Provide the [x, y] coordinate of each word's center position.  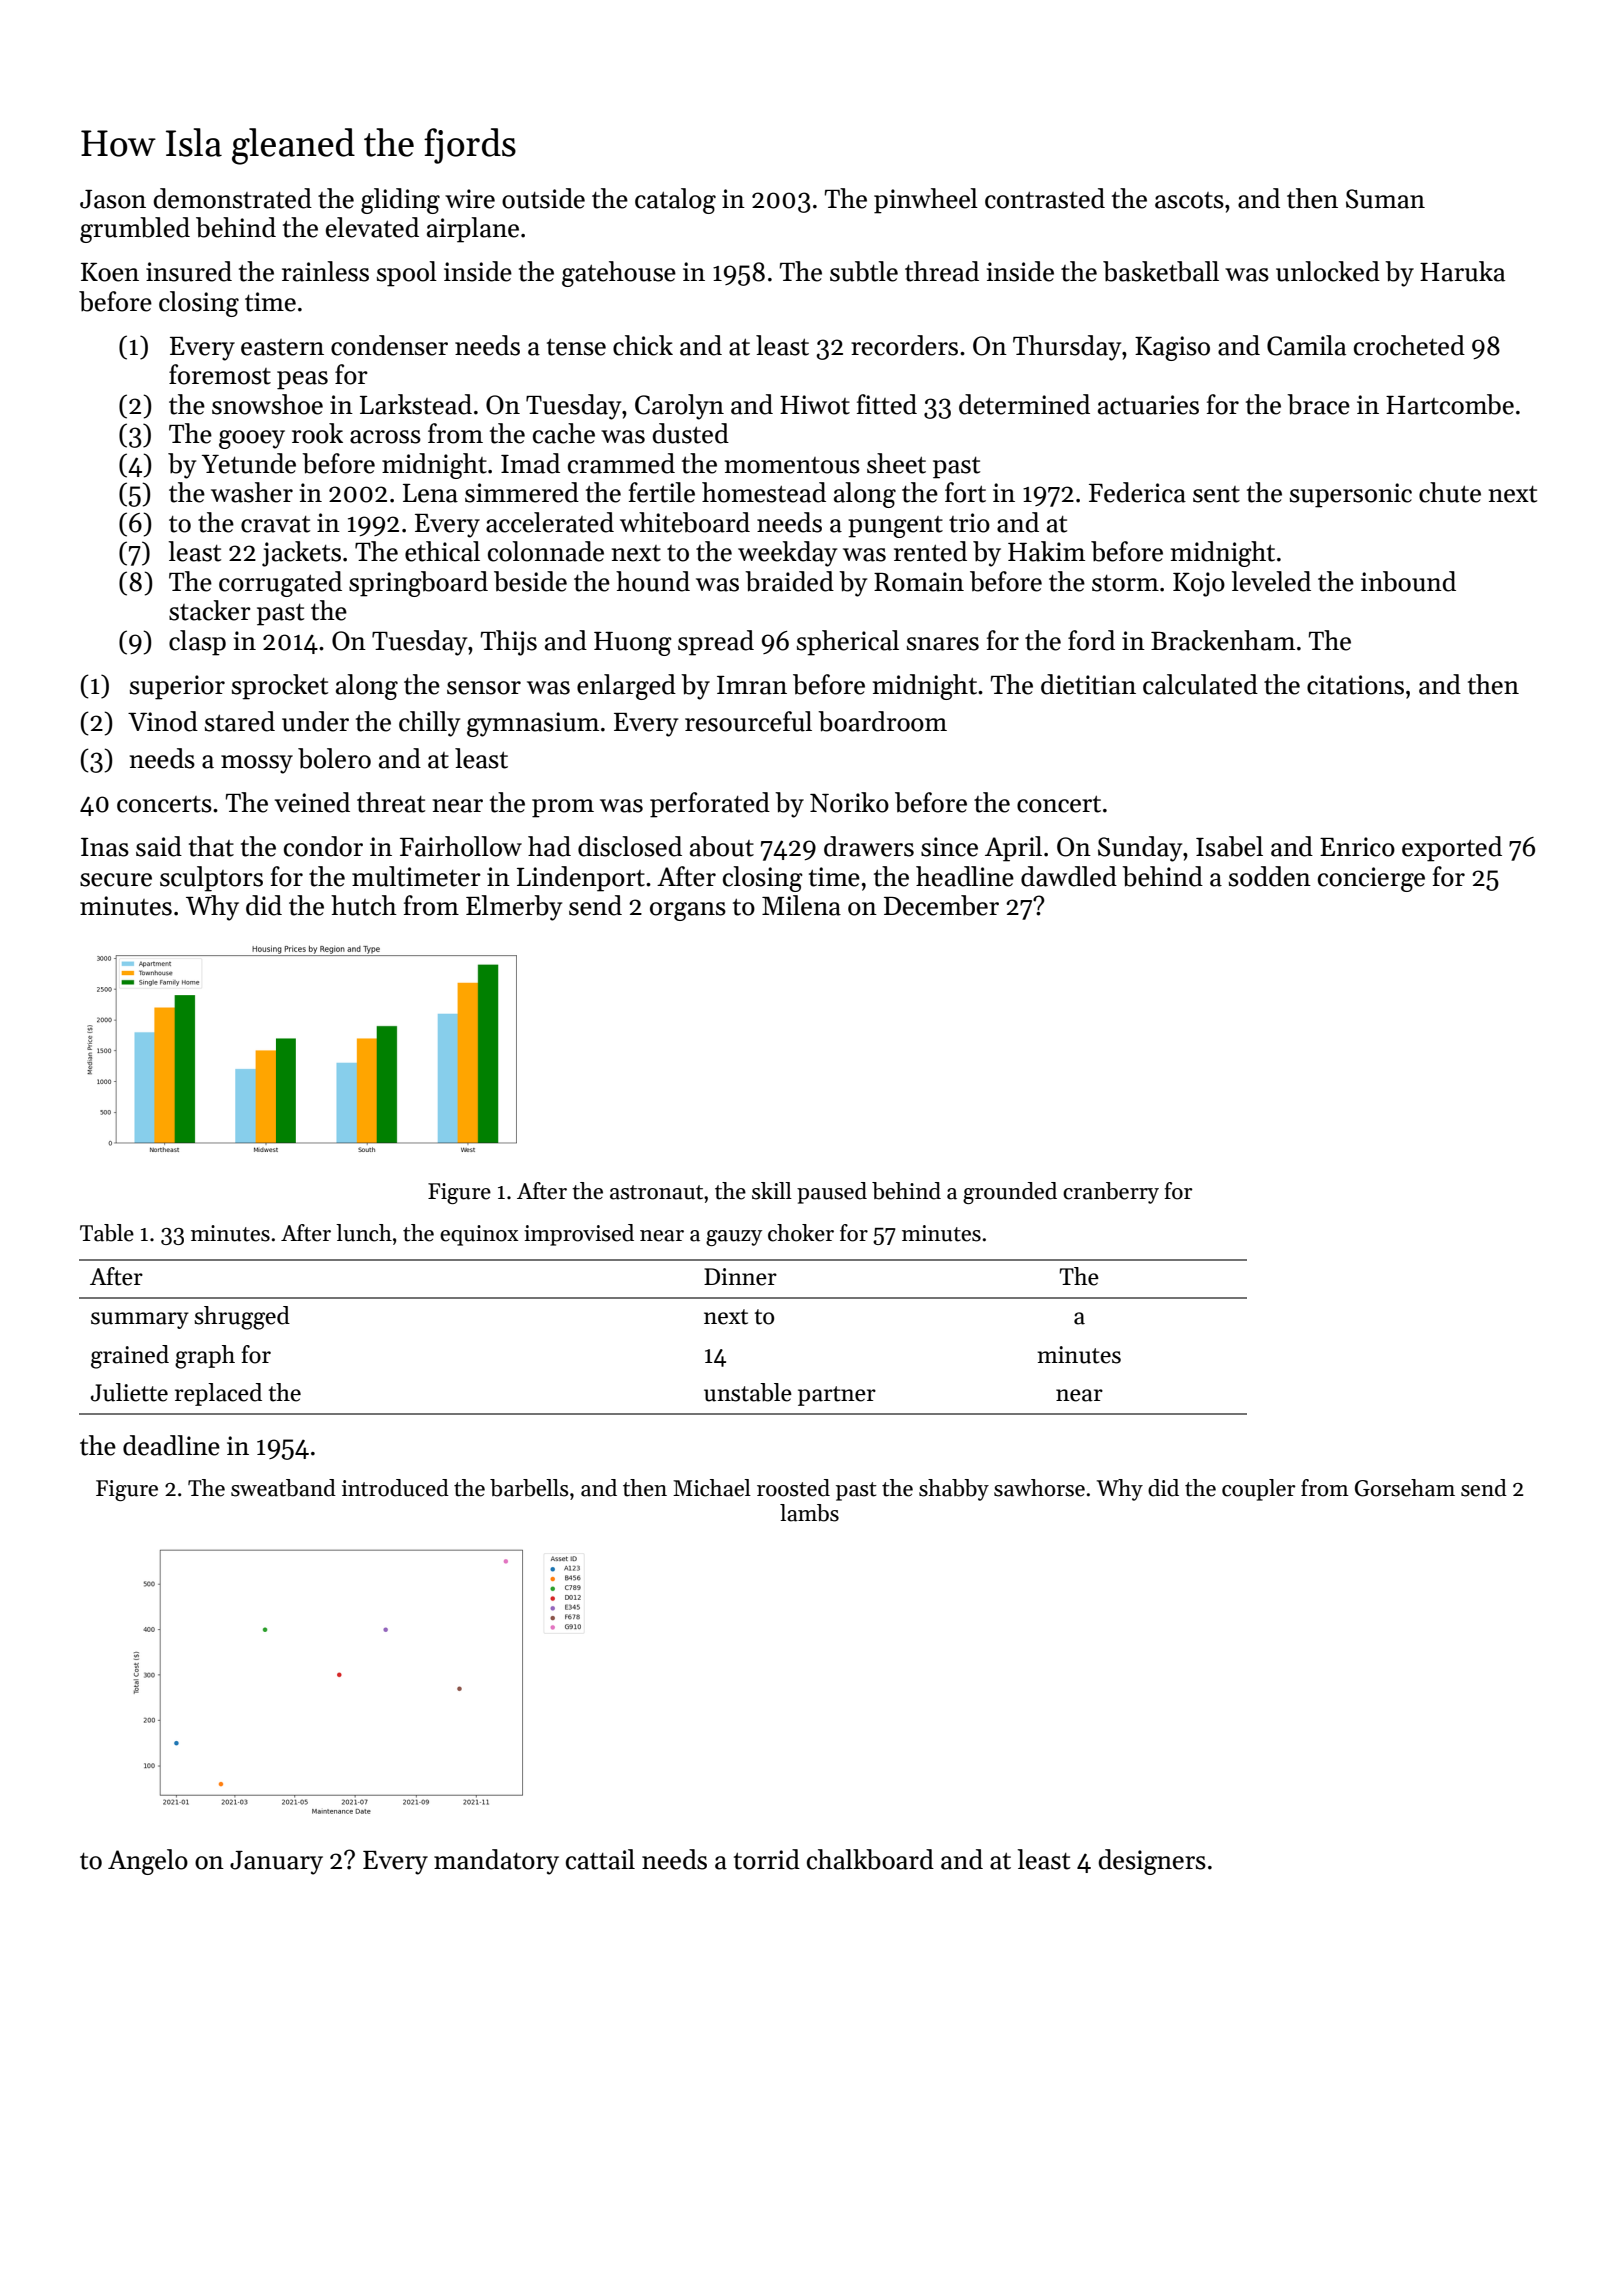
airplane [473, 230]
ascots [1189, 200]
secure [116, 880]
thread [942, 271]
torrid [767, 1859]
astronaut [656, 1192]
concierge [1371, 879]
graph [205, 1357]
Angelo [148, 1862]
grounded [1010, 1193]
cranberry [1111, 1193]
